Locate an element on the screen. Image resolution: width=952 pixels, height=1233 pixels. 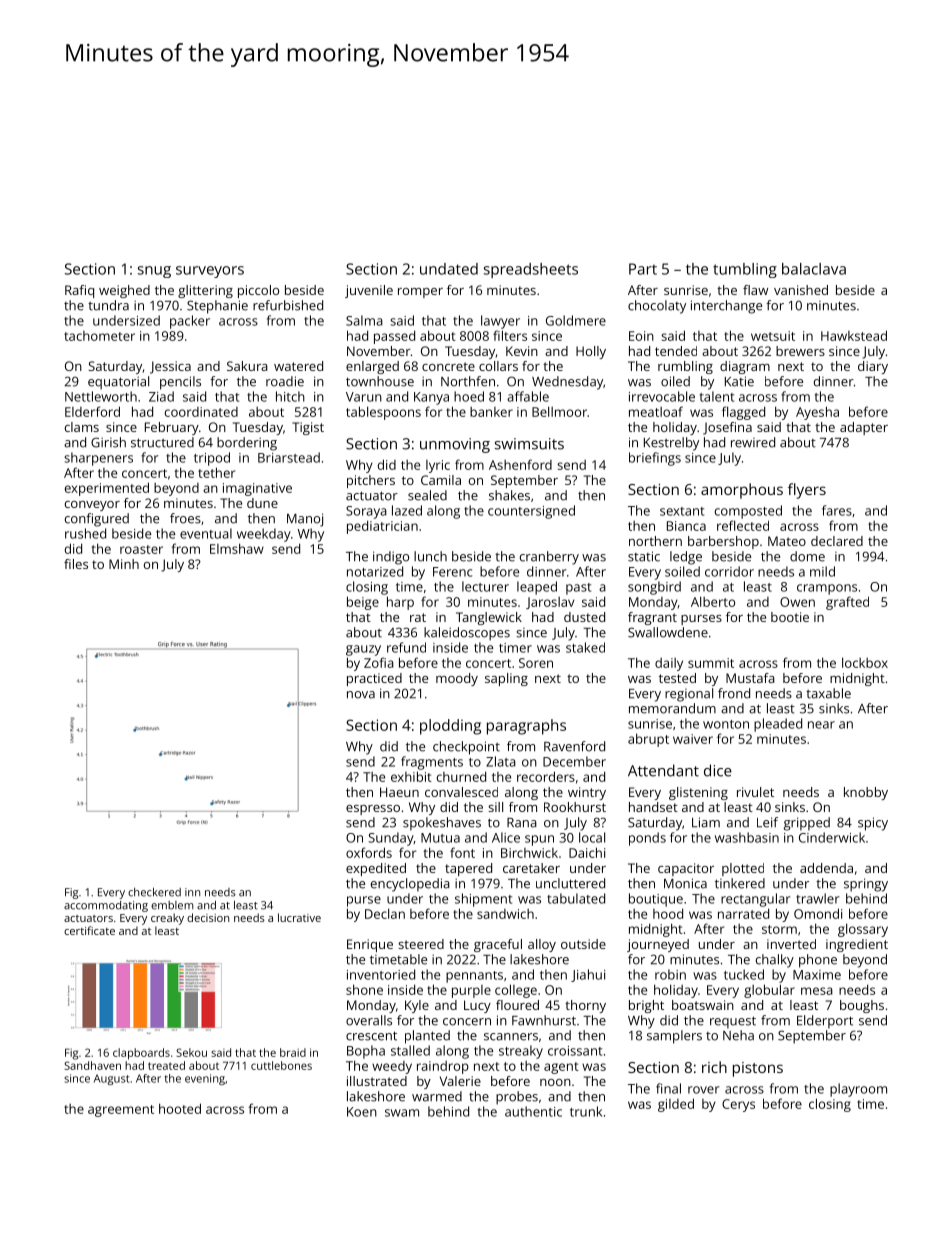
checkered is located at coordinates (154, 892).
